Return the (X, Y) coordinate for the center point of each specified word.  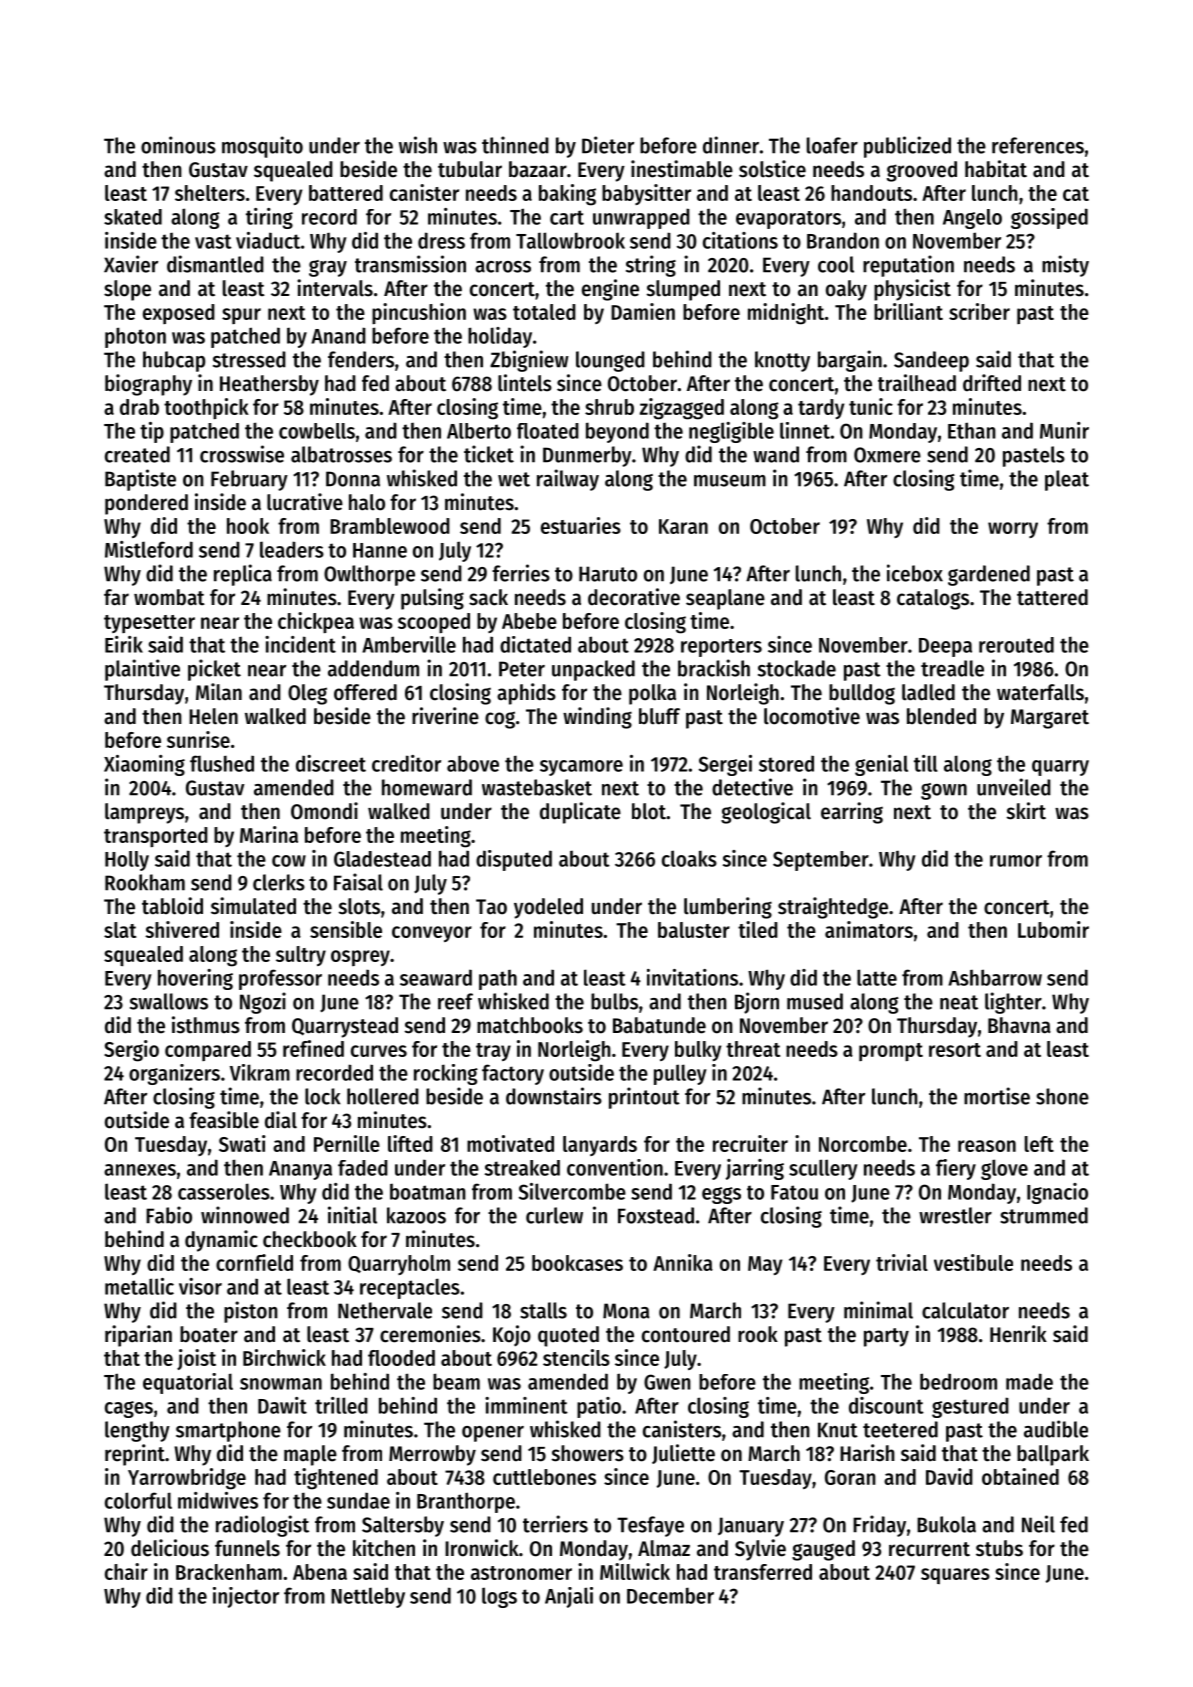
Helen (213, 716)
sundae (358, 1500)
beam (456, 1381)
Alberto (479, 431)
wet (514, 479)
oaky (846, 290)
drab (139, 407)
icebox (915, 573)
